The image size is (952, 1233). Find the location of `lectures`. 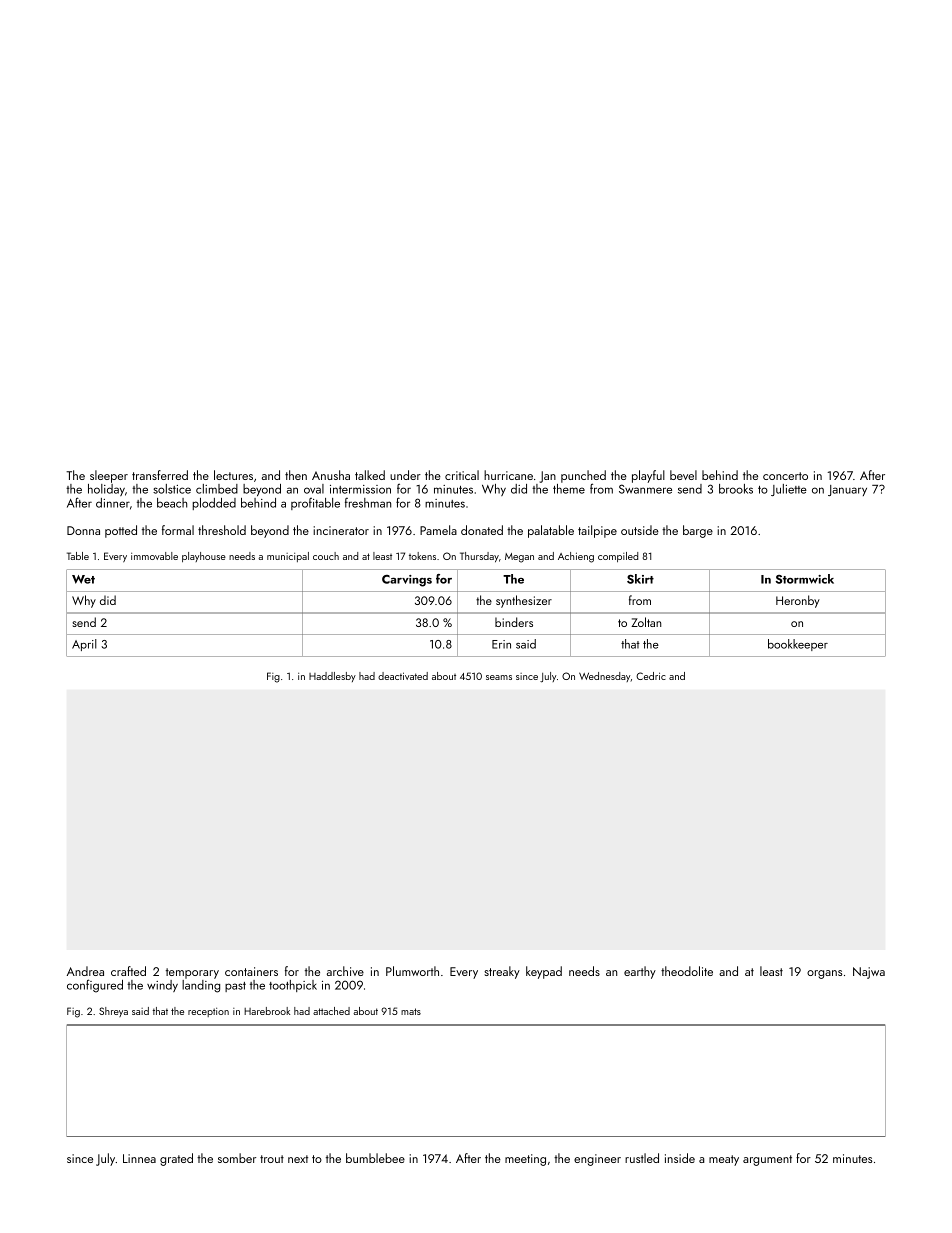

lectures is located at coordinates (233, 475).
